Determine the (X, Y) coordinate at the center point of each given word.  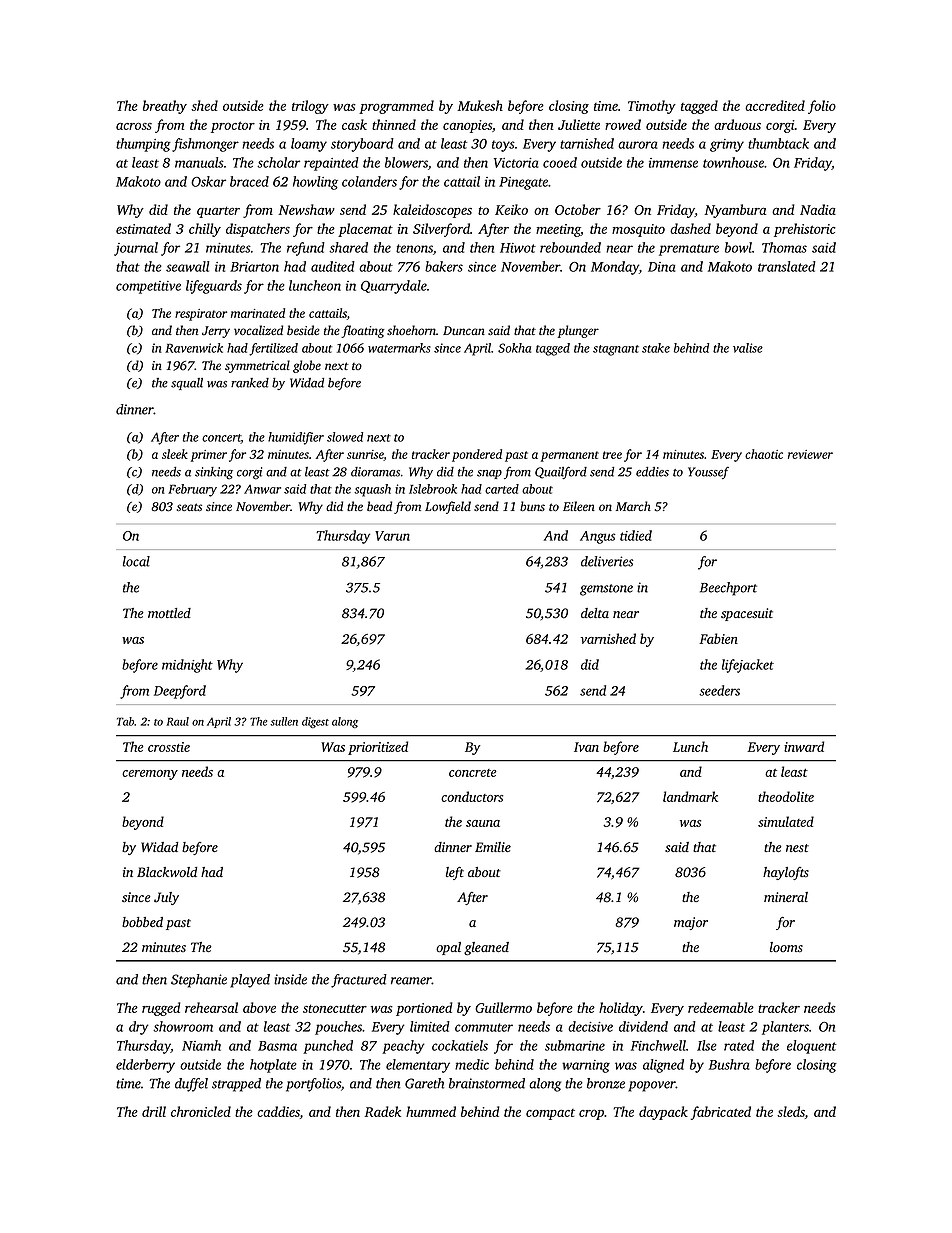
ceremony (150, 775)
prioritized (378, 748)
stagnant (616, 350)
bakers (444, 266)
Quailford (561, 472)
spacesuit (747, 614)
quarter (218, 212)
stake (656, 348)
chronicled (201, 1111)
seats (189, 507)
